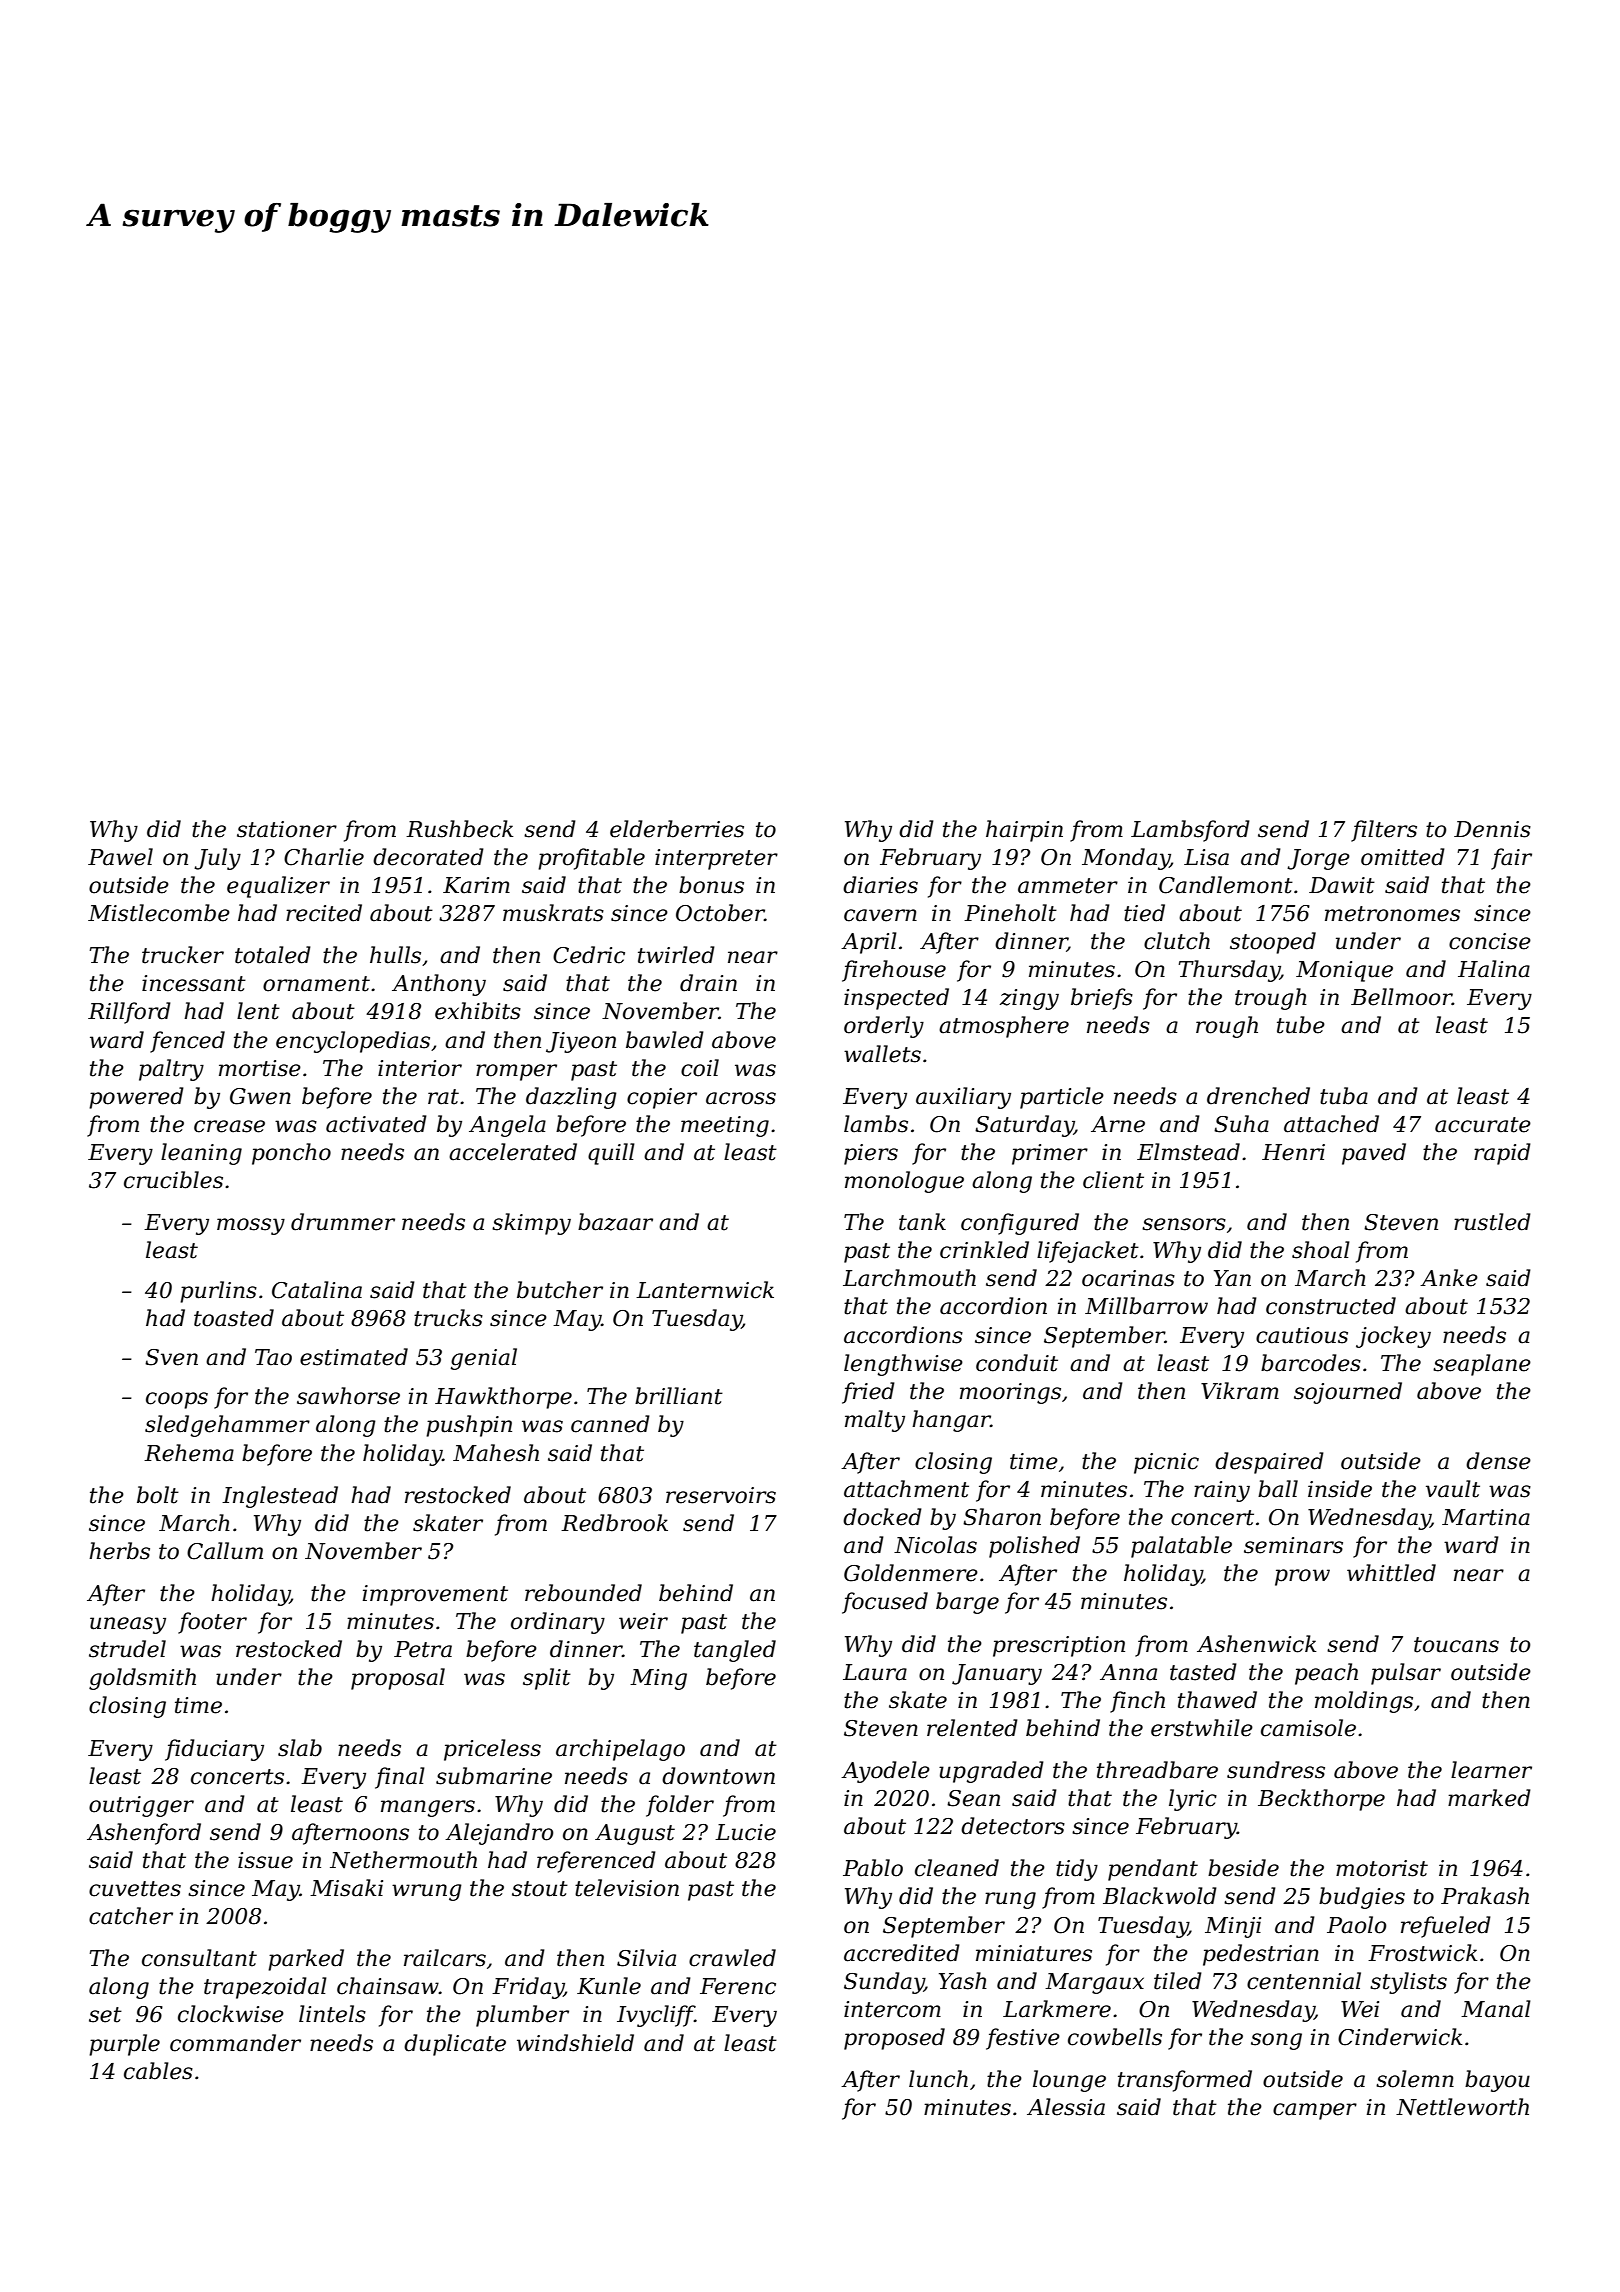  What do you see at coordinates (1193, 1800) in the document?
I see `lyric` at bounding box center [1193, 1800].
